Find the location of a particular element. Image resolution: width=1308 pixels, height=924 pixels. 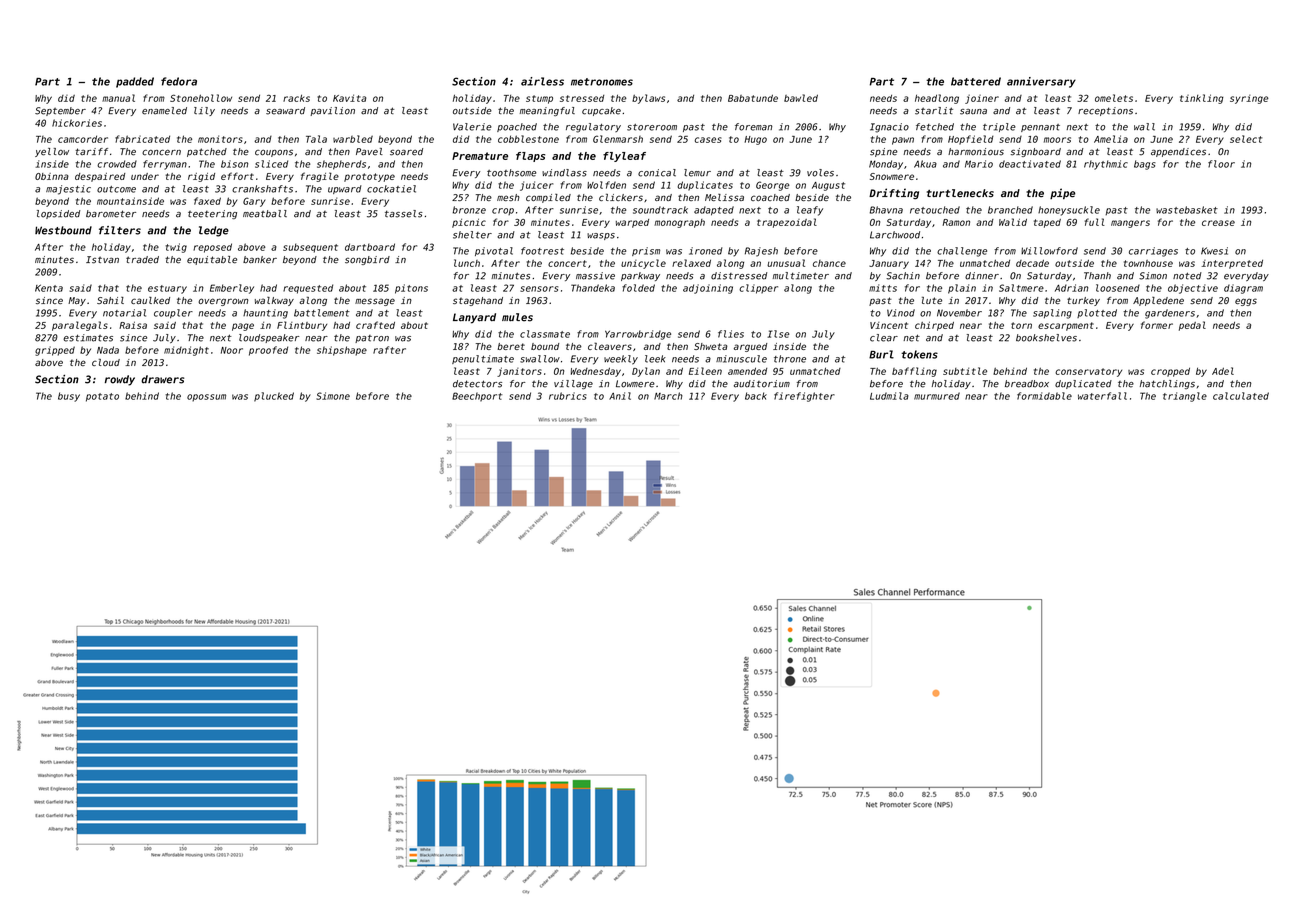

pennant is located at coordinates (1040, 128).
